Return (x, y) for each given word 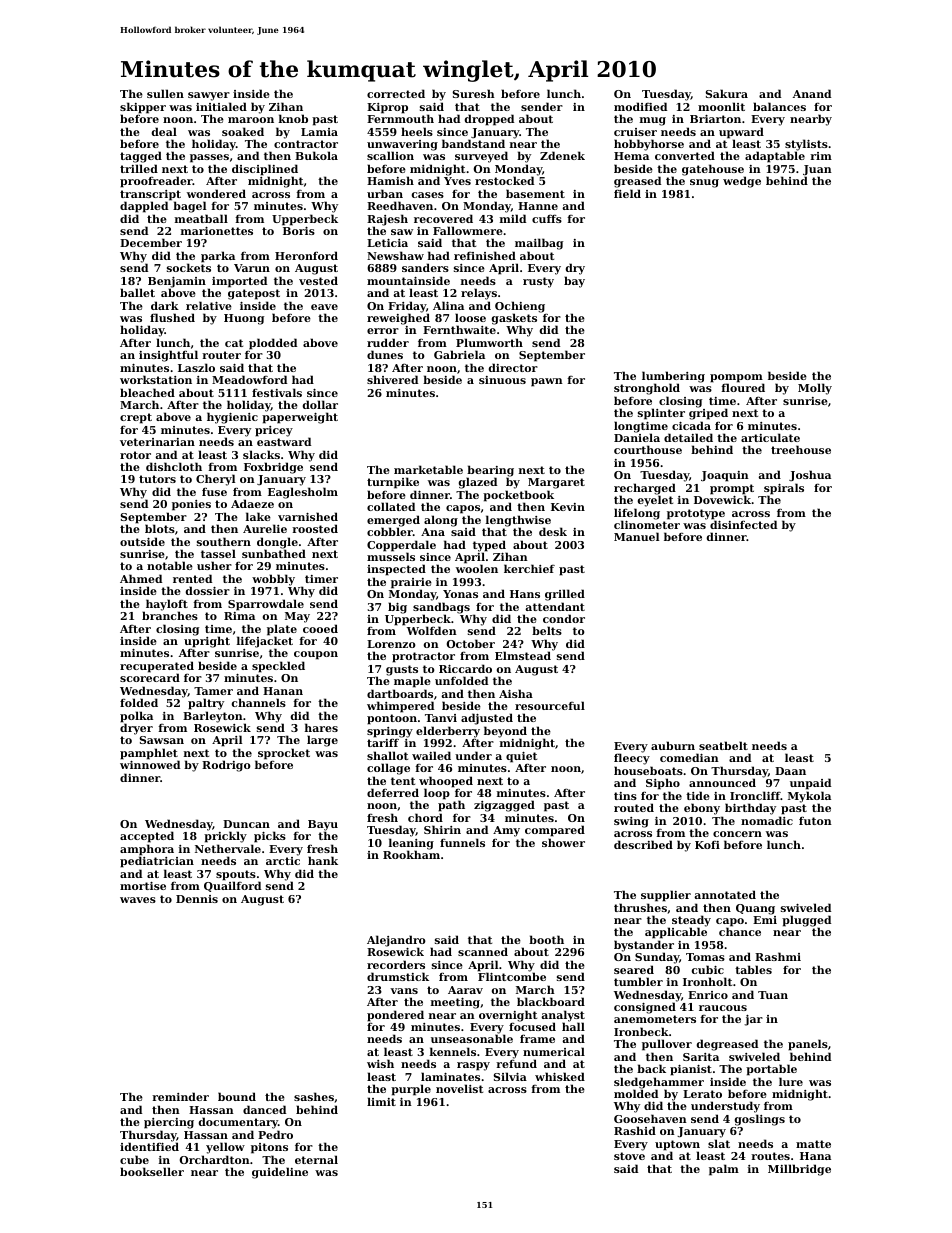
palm (724, 1170)
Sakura (727, 93)
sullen (165, 93)
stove (629, 1156)
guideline (280, 1173)
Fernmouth (400, 118)
